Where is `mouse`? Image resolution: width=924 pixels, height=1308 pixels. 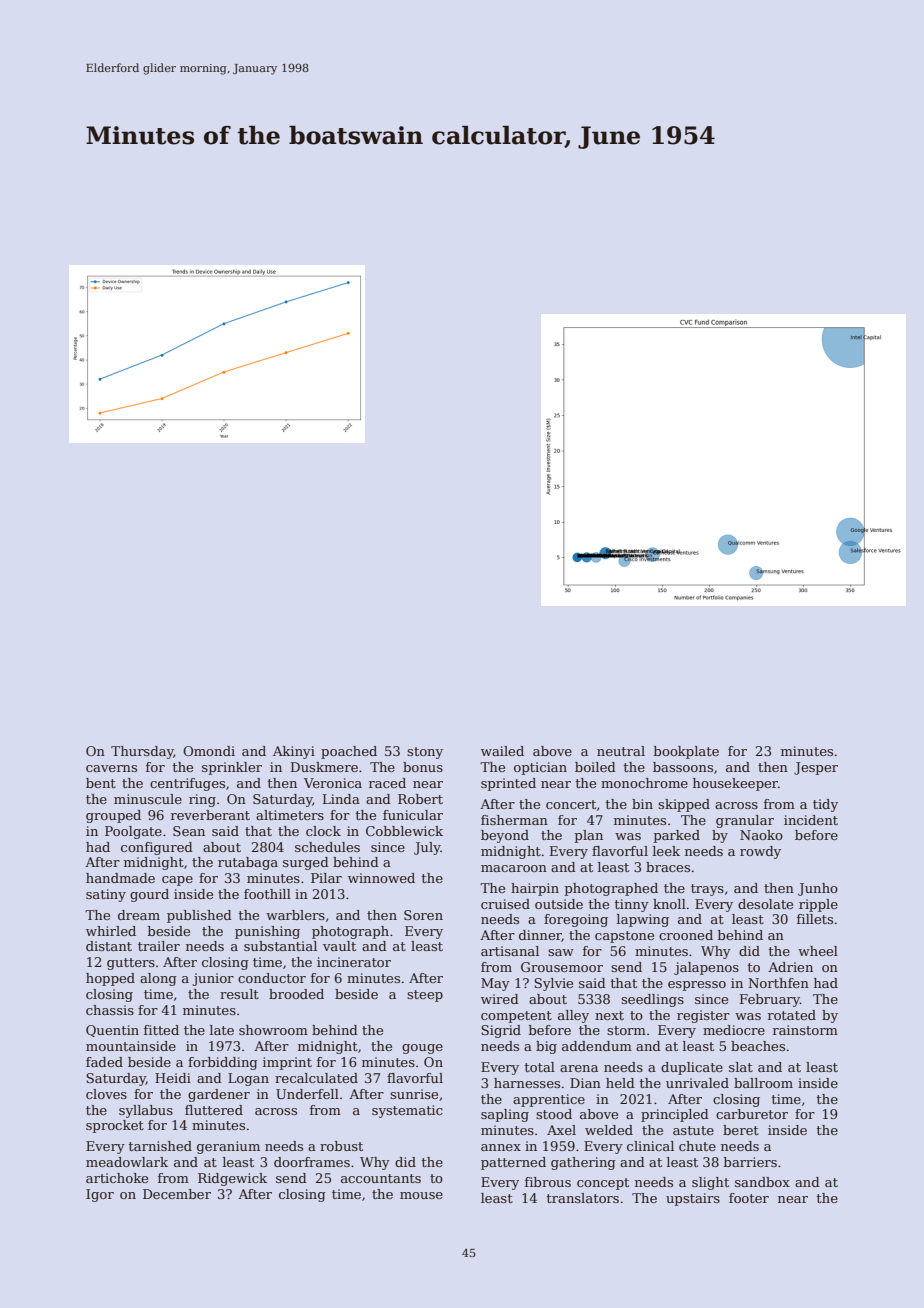 mouse is located at coordinates (421, 1195).
